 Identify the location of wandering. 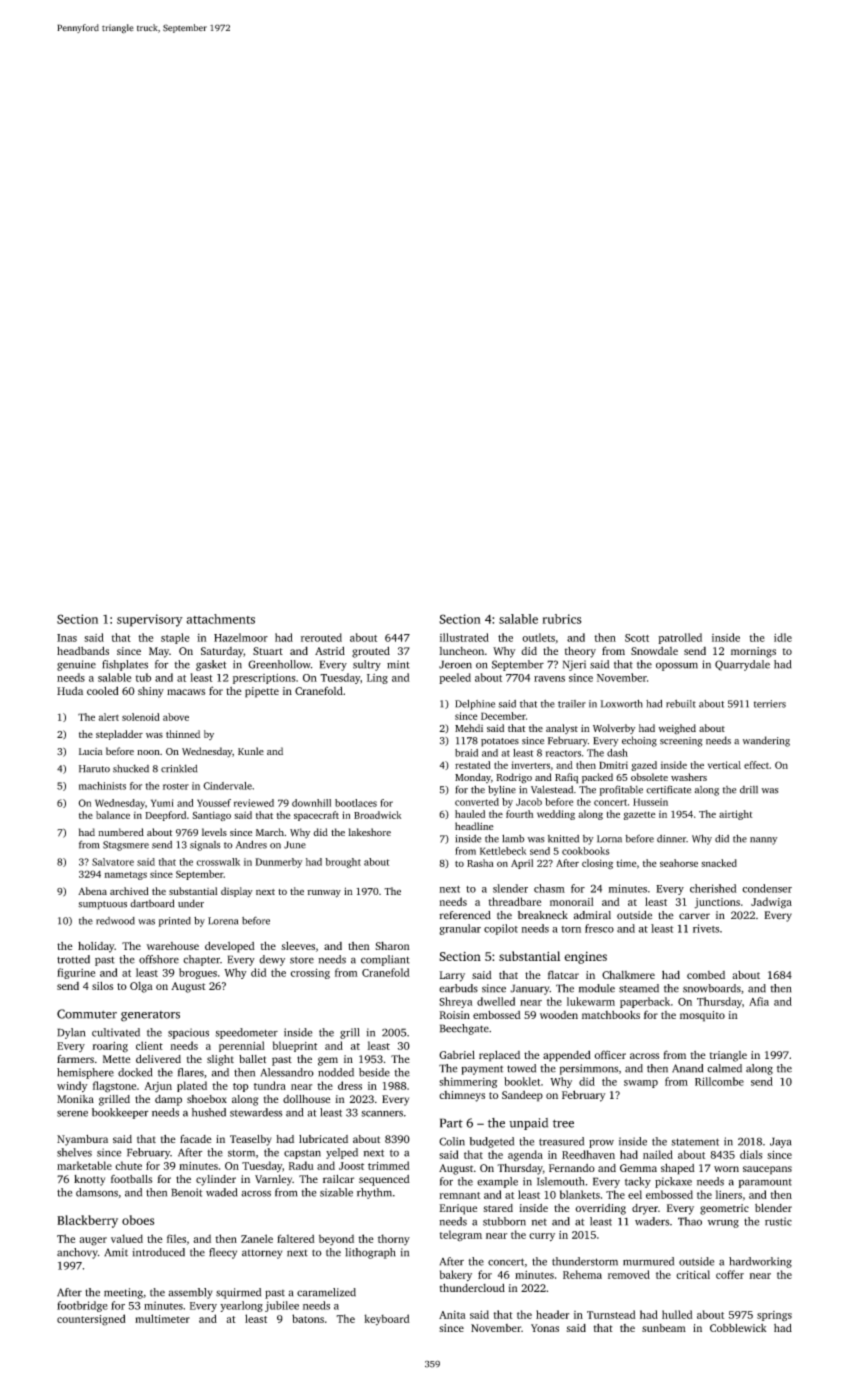
(766, 741).
